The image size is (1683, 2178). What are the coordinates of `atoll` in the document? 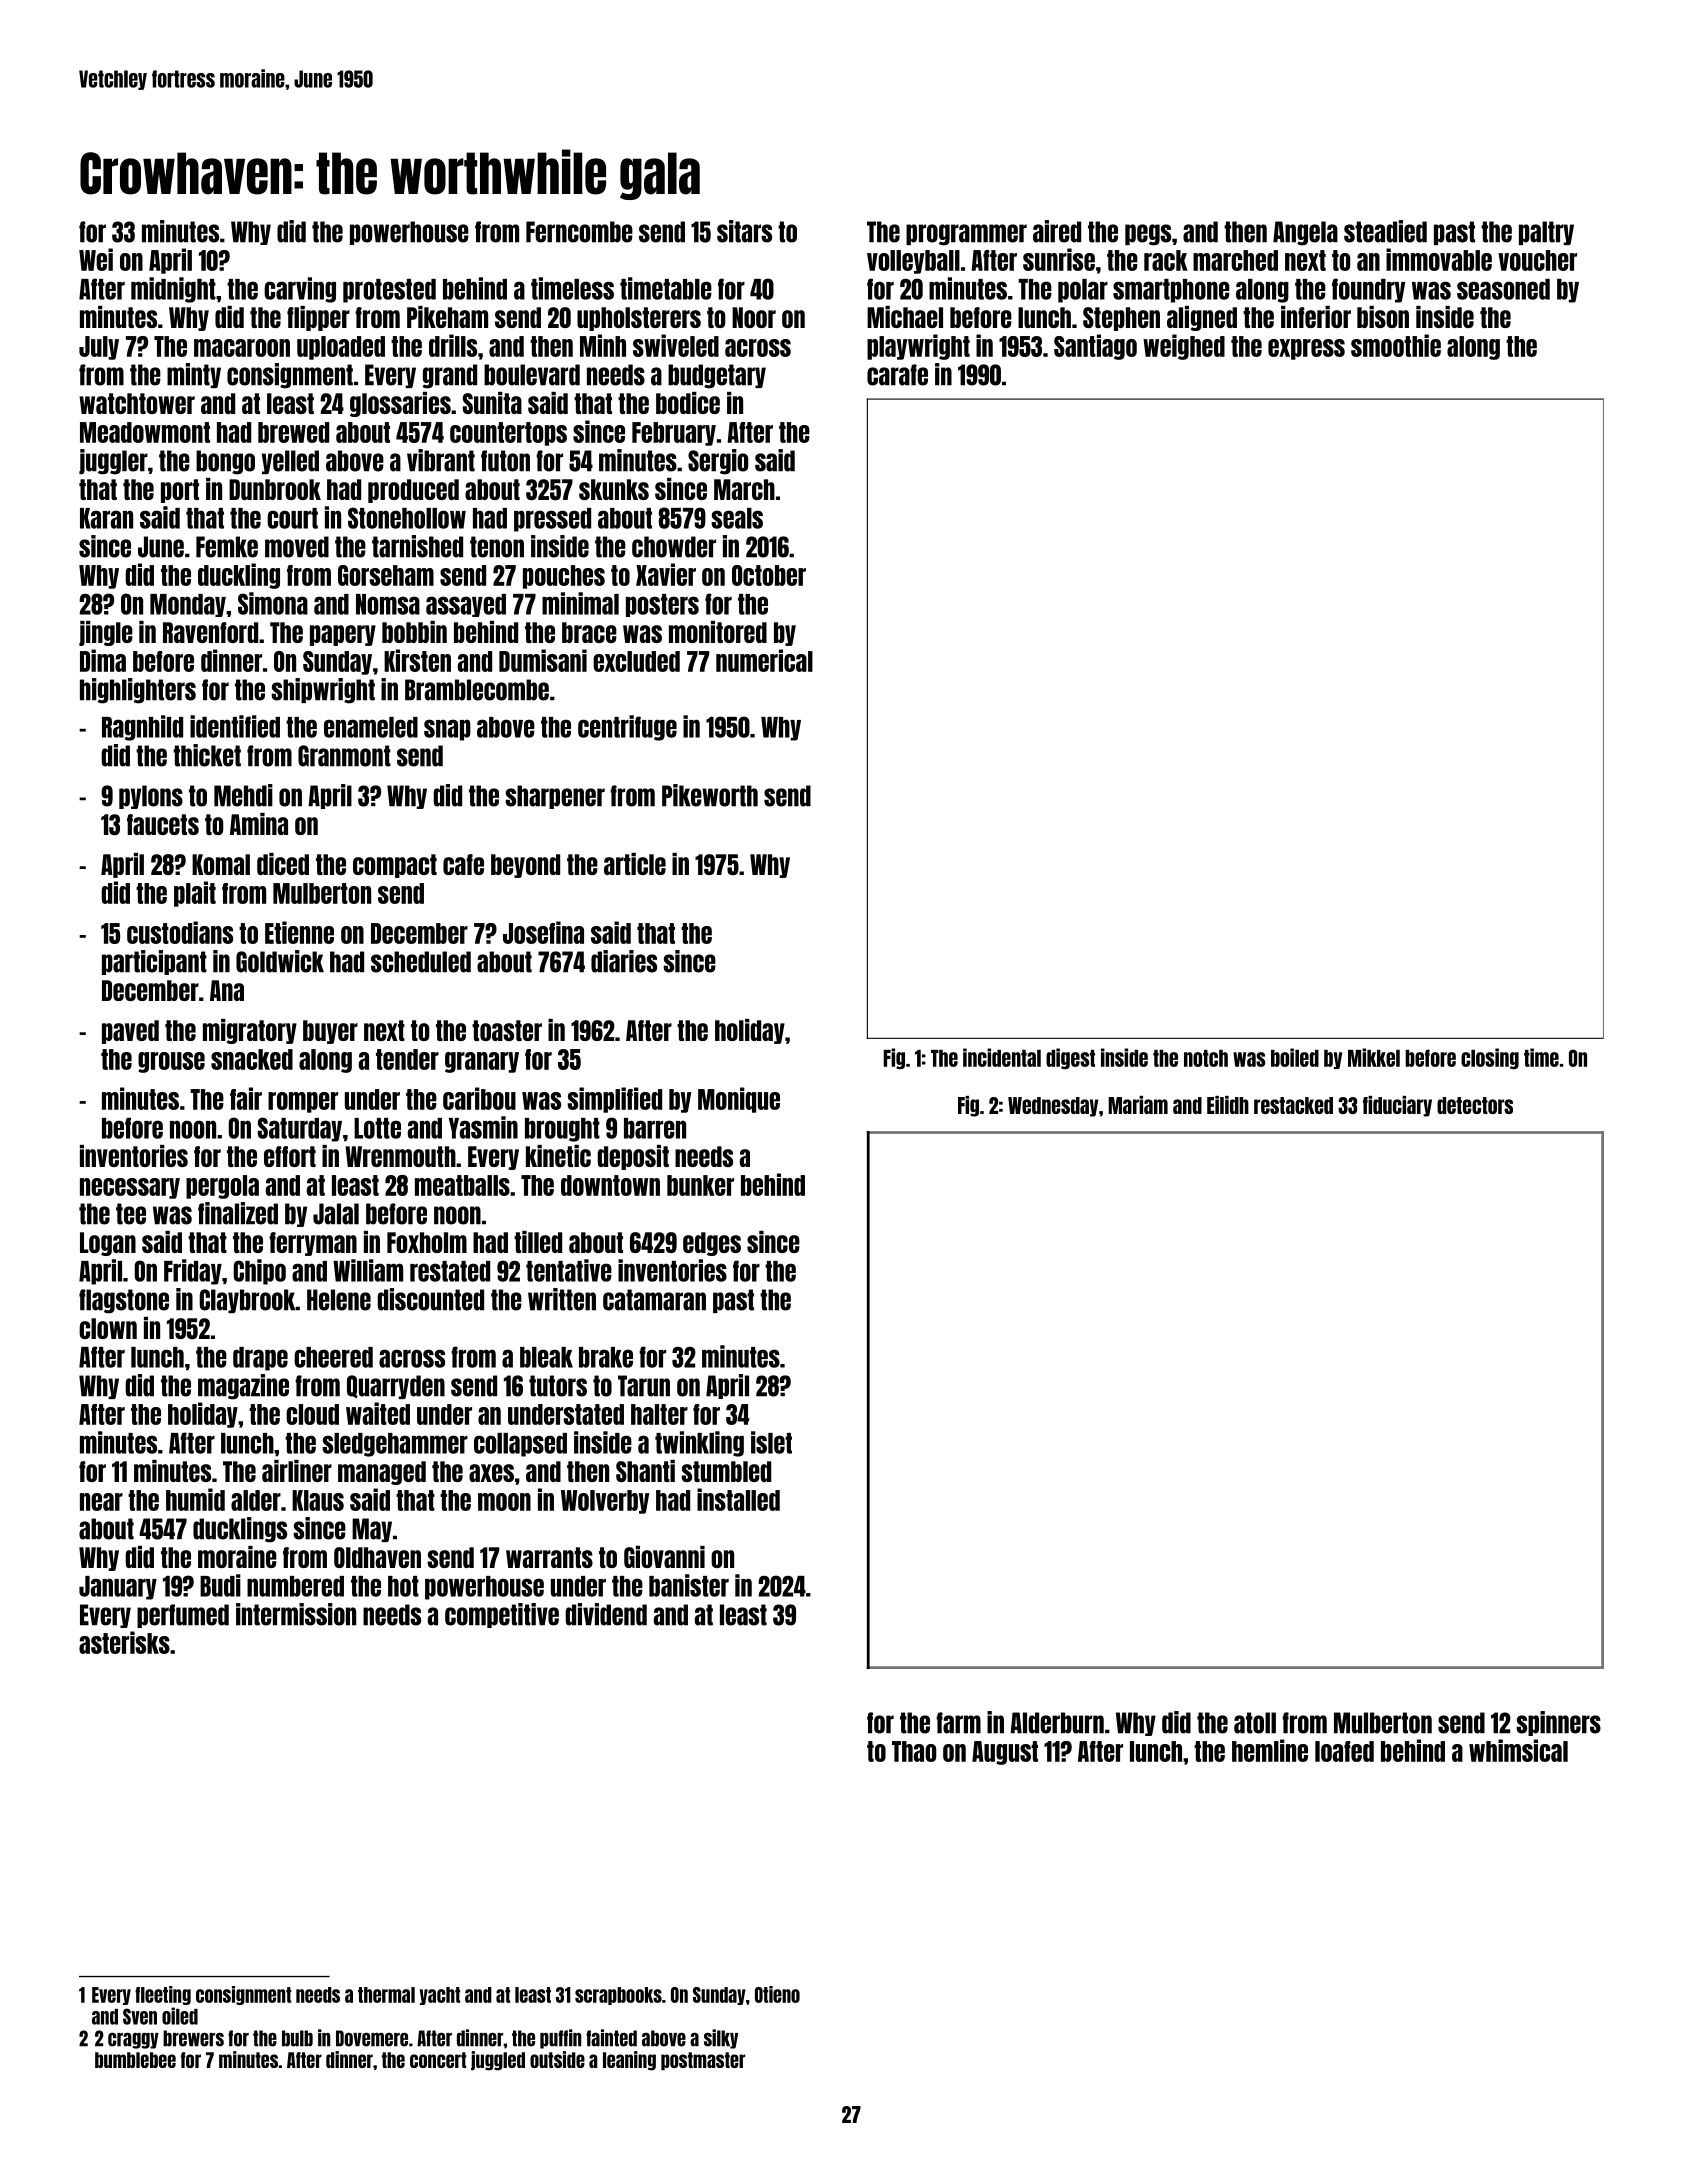 It's located at (1255, 1723).
